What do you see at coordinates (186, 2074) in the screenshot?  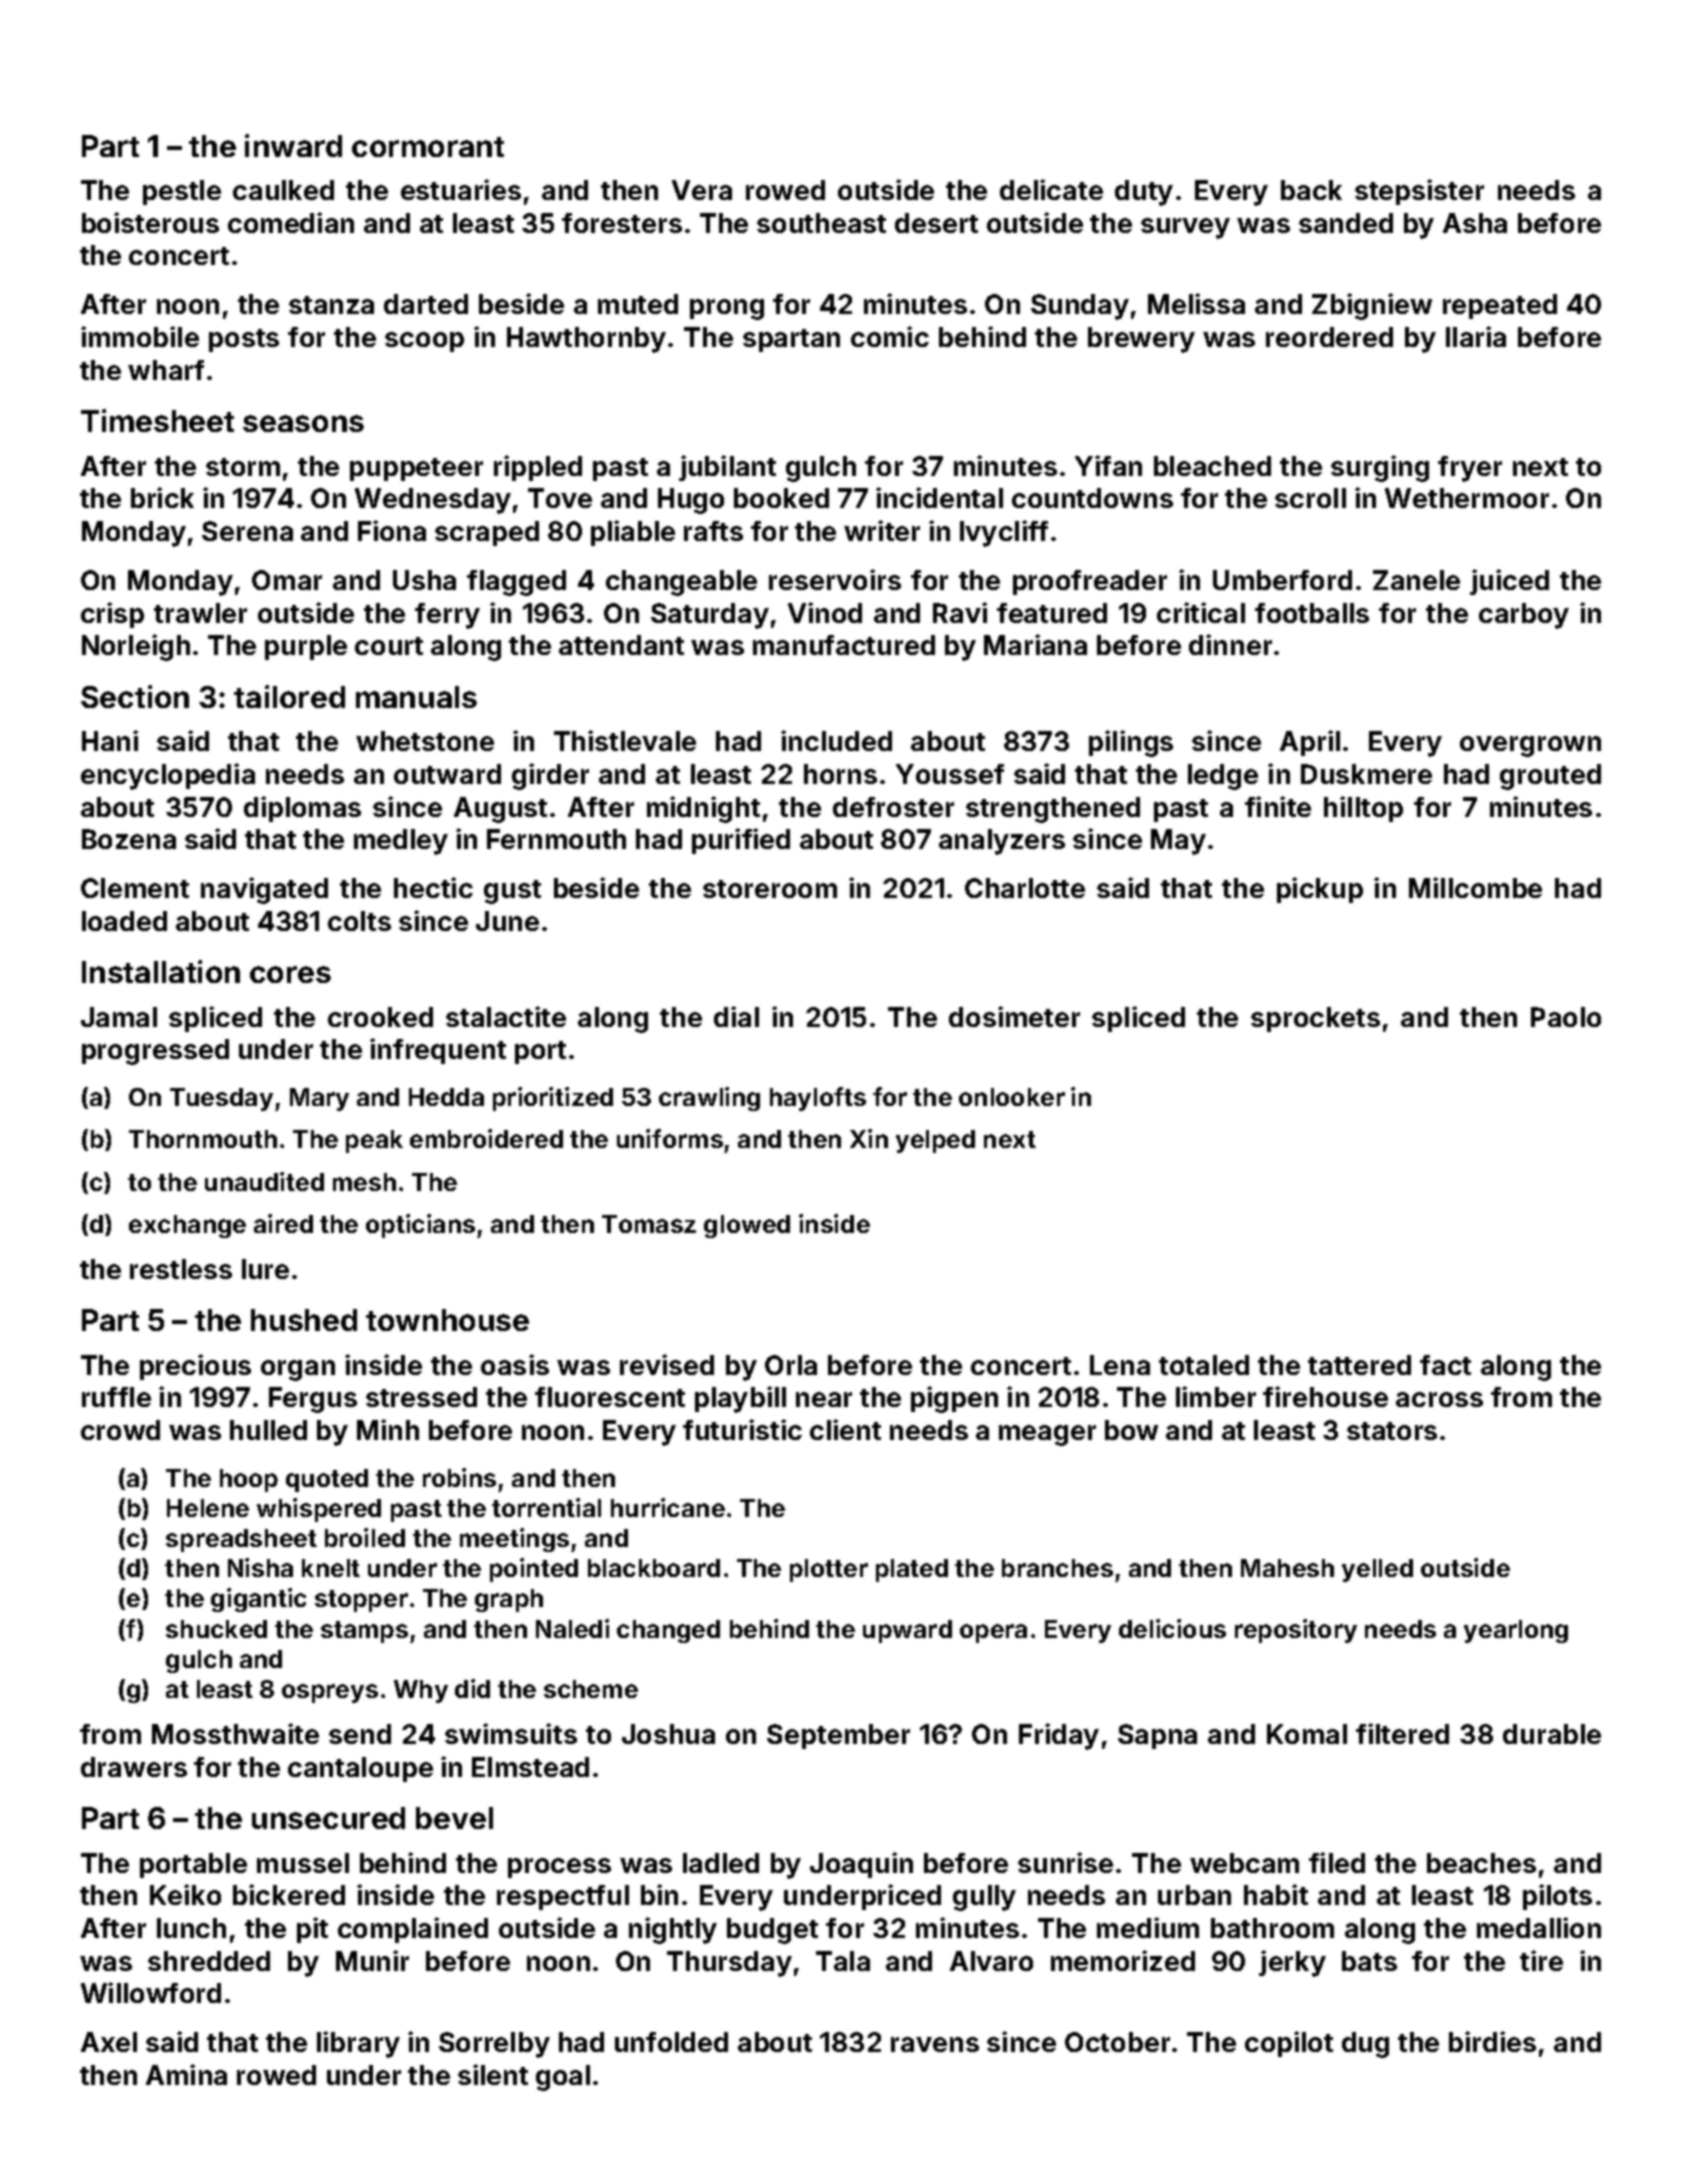 I see `Amina` at bounding box center [186, 2074].
